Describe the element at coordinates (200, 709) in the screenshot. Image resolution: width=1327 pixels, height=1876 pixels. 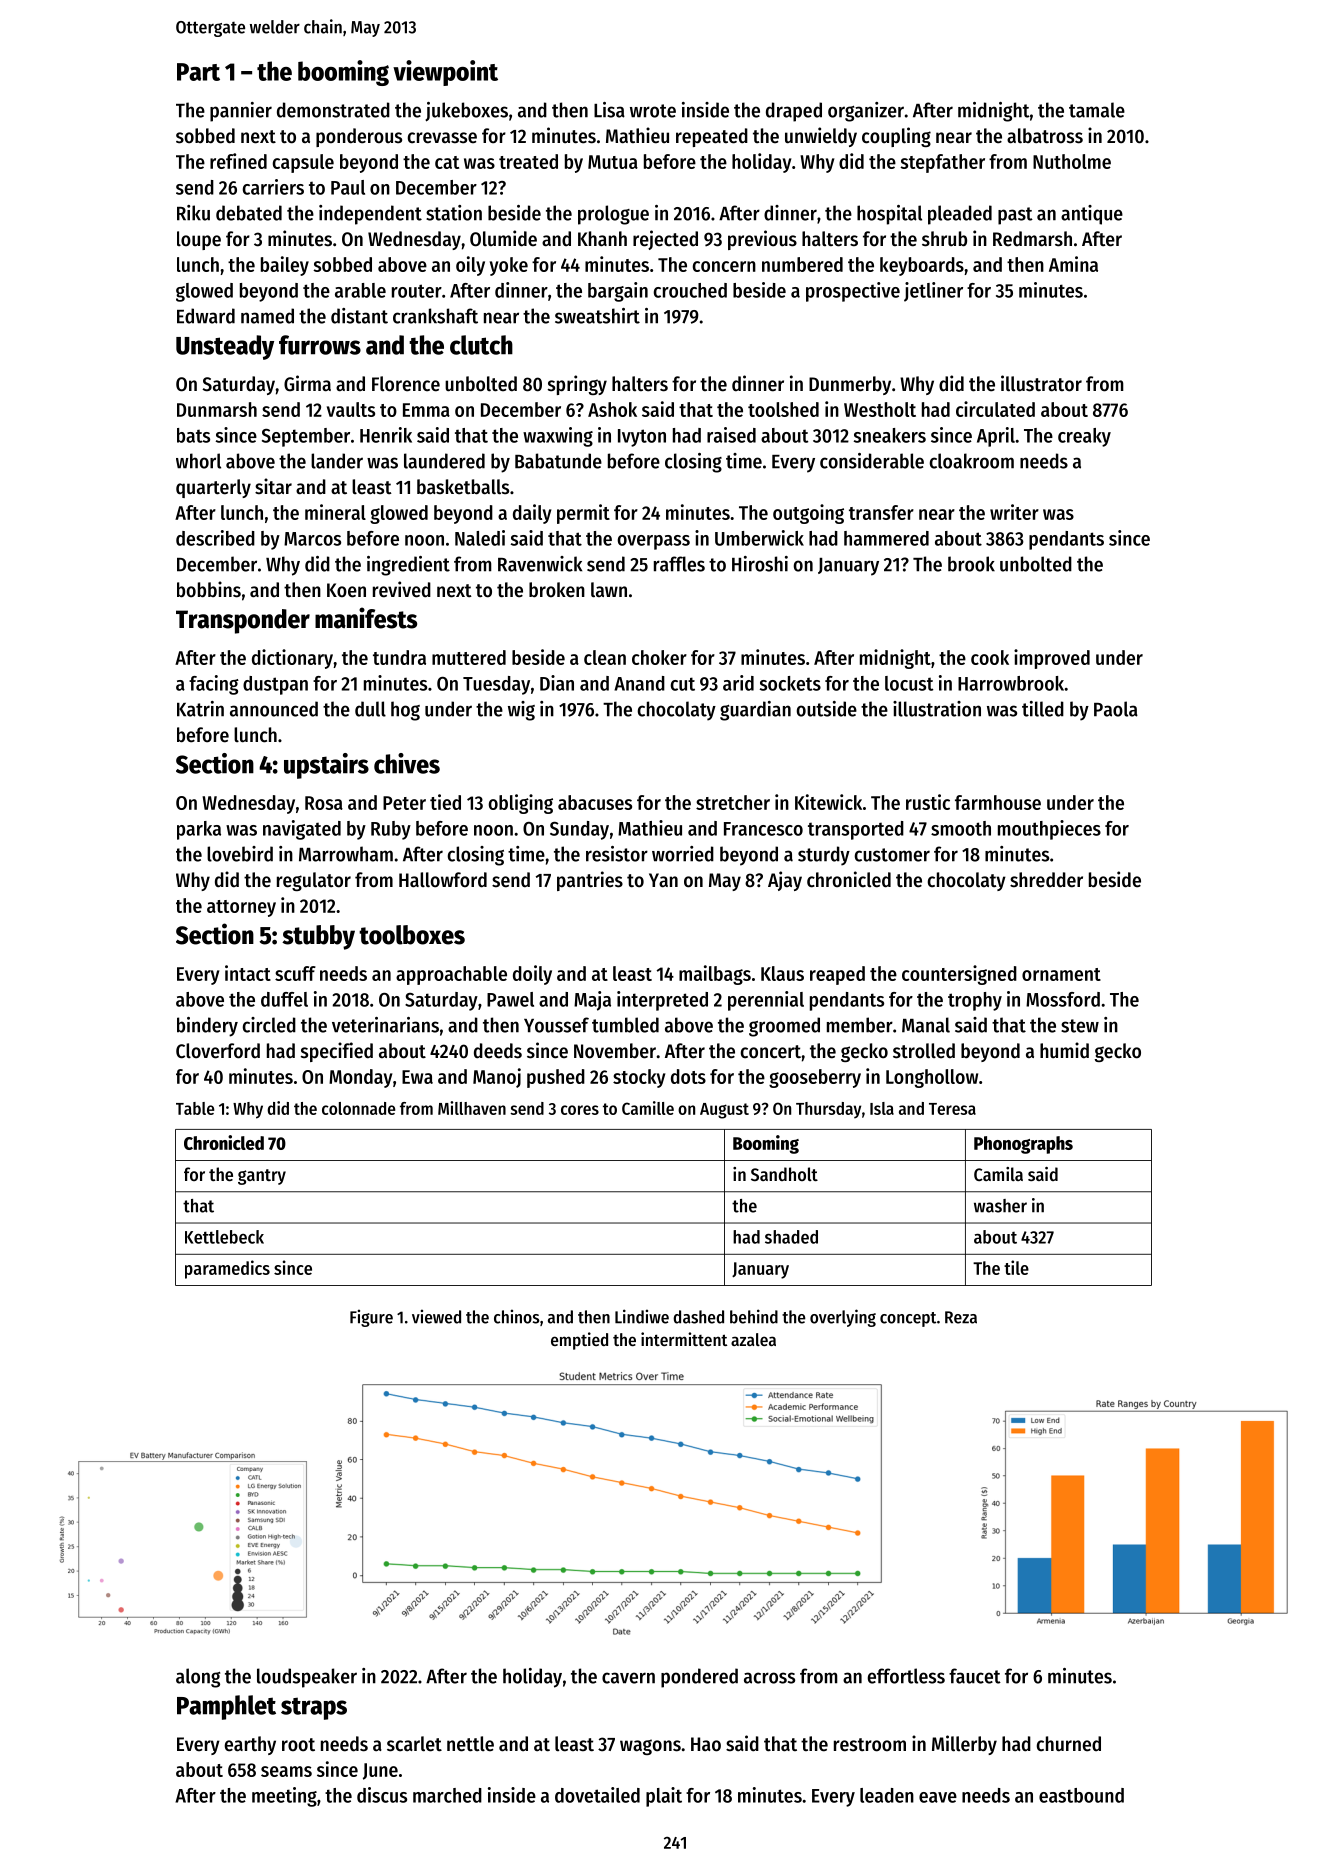
I see `Katrin` at that location.
